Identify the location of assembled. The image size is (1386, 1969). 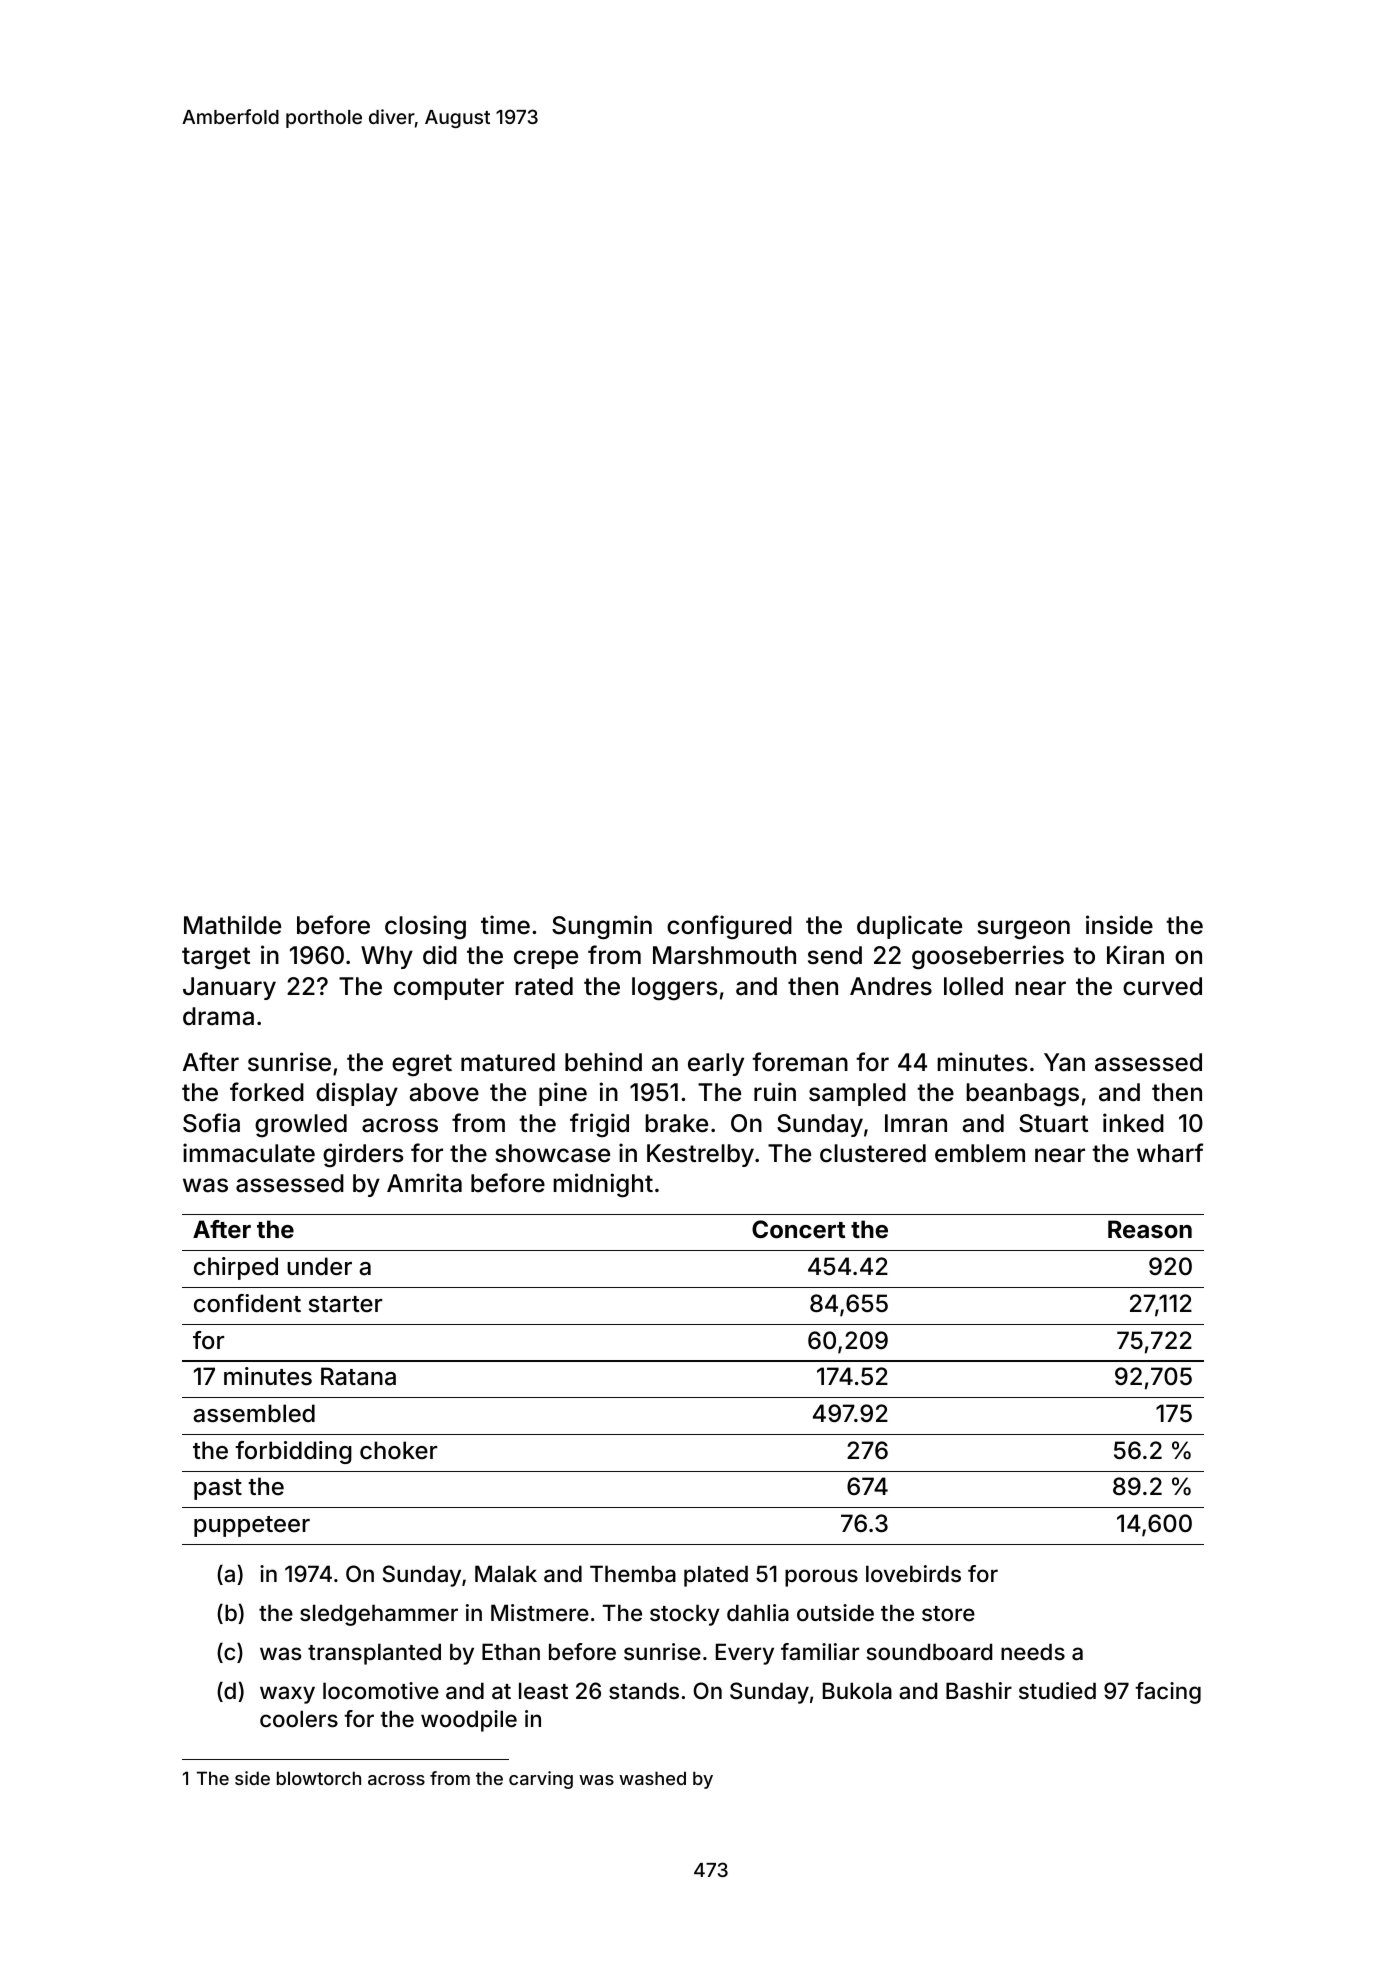
(254, 1413).
